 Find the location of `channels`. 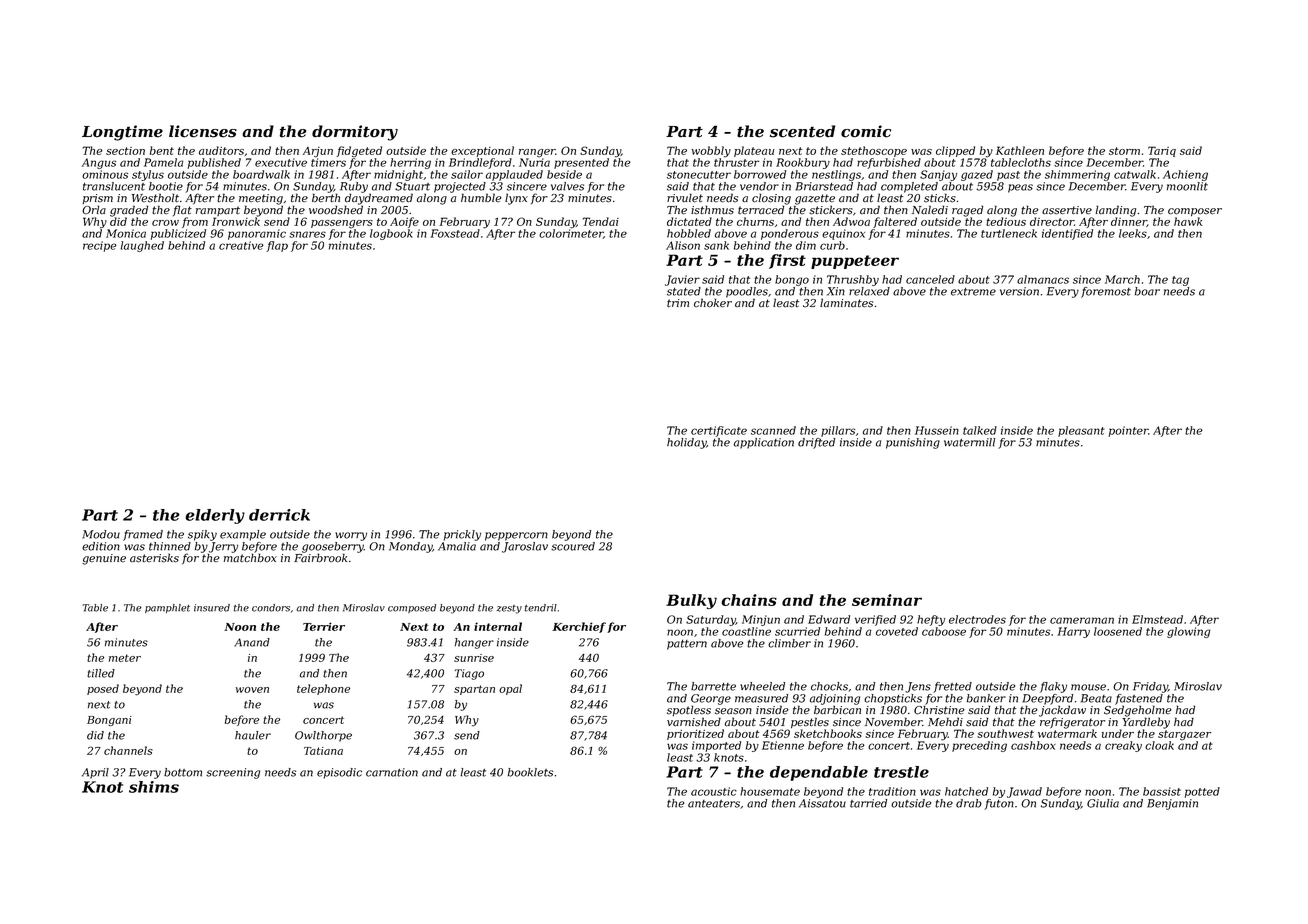

channels is located at coordinates (128, 750).
